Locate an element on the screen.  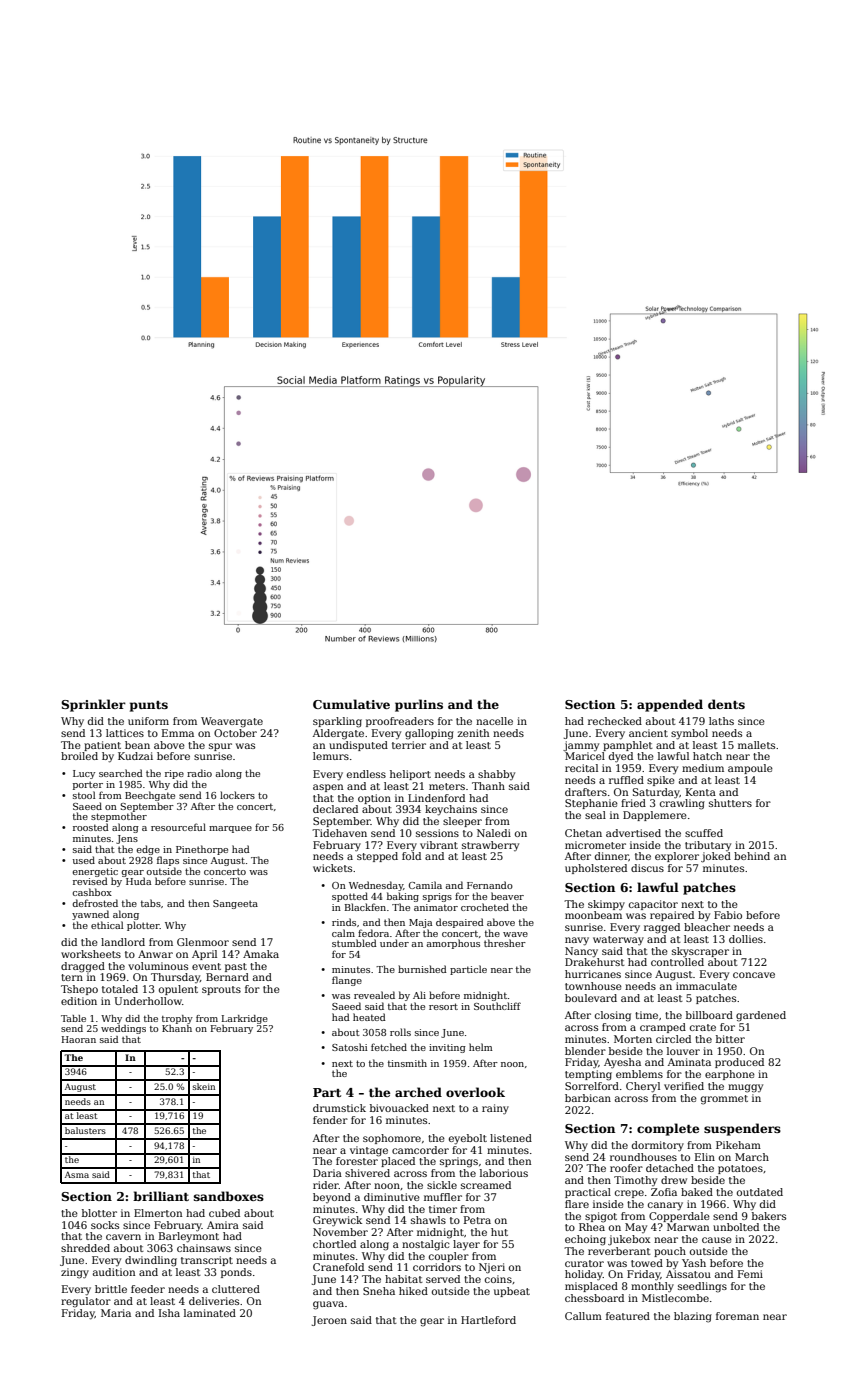
crate is located at coordinates (703, 1027).
